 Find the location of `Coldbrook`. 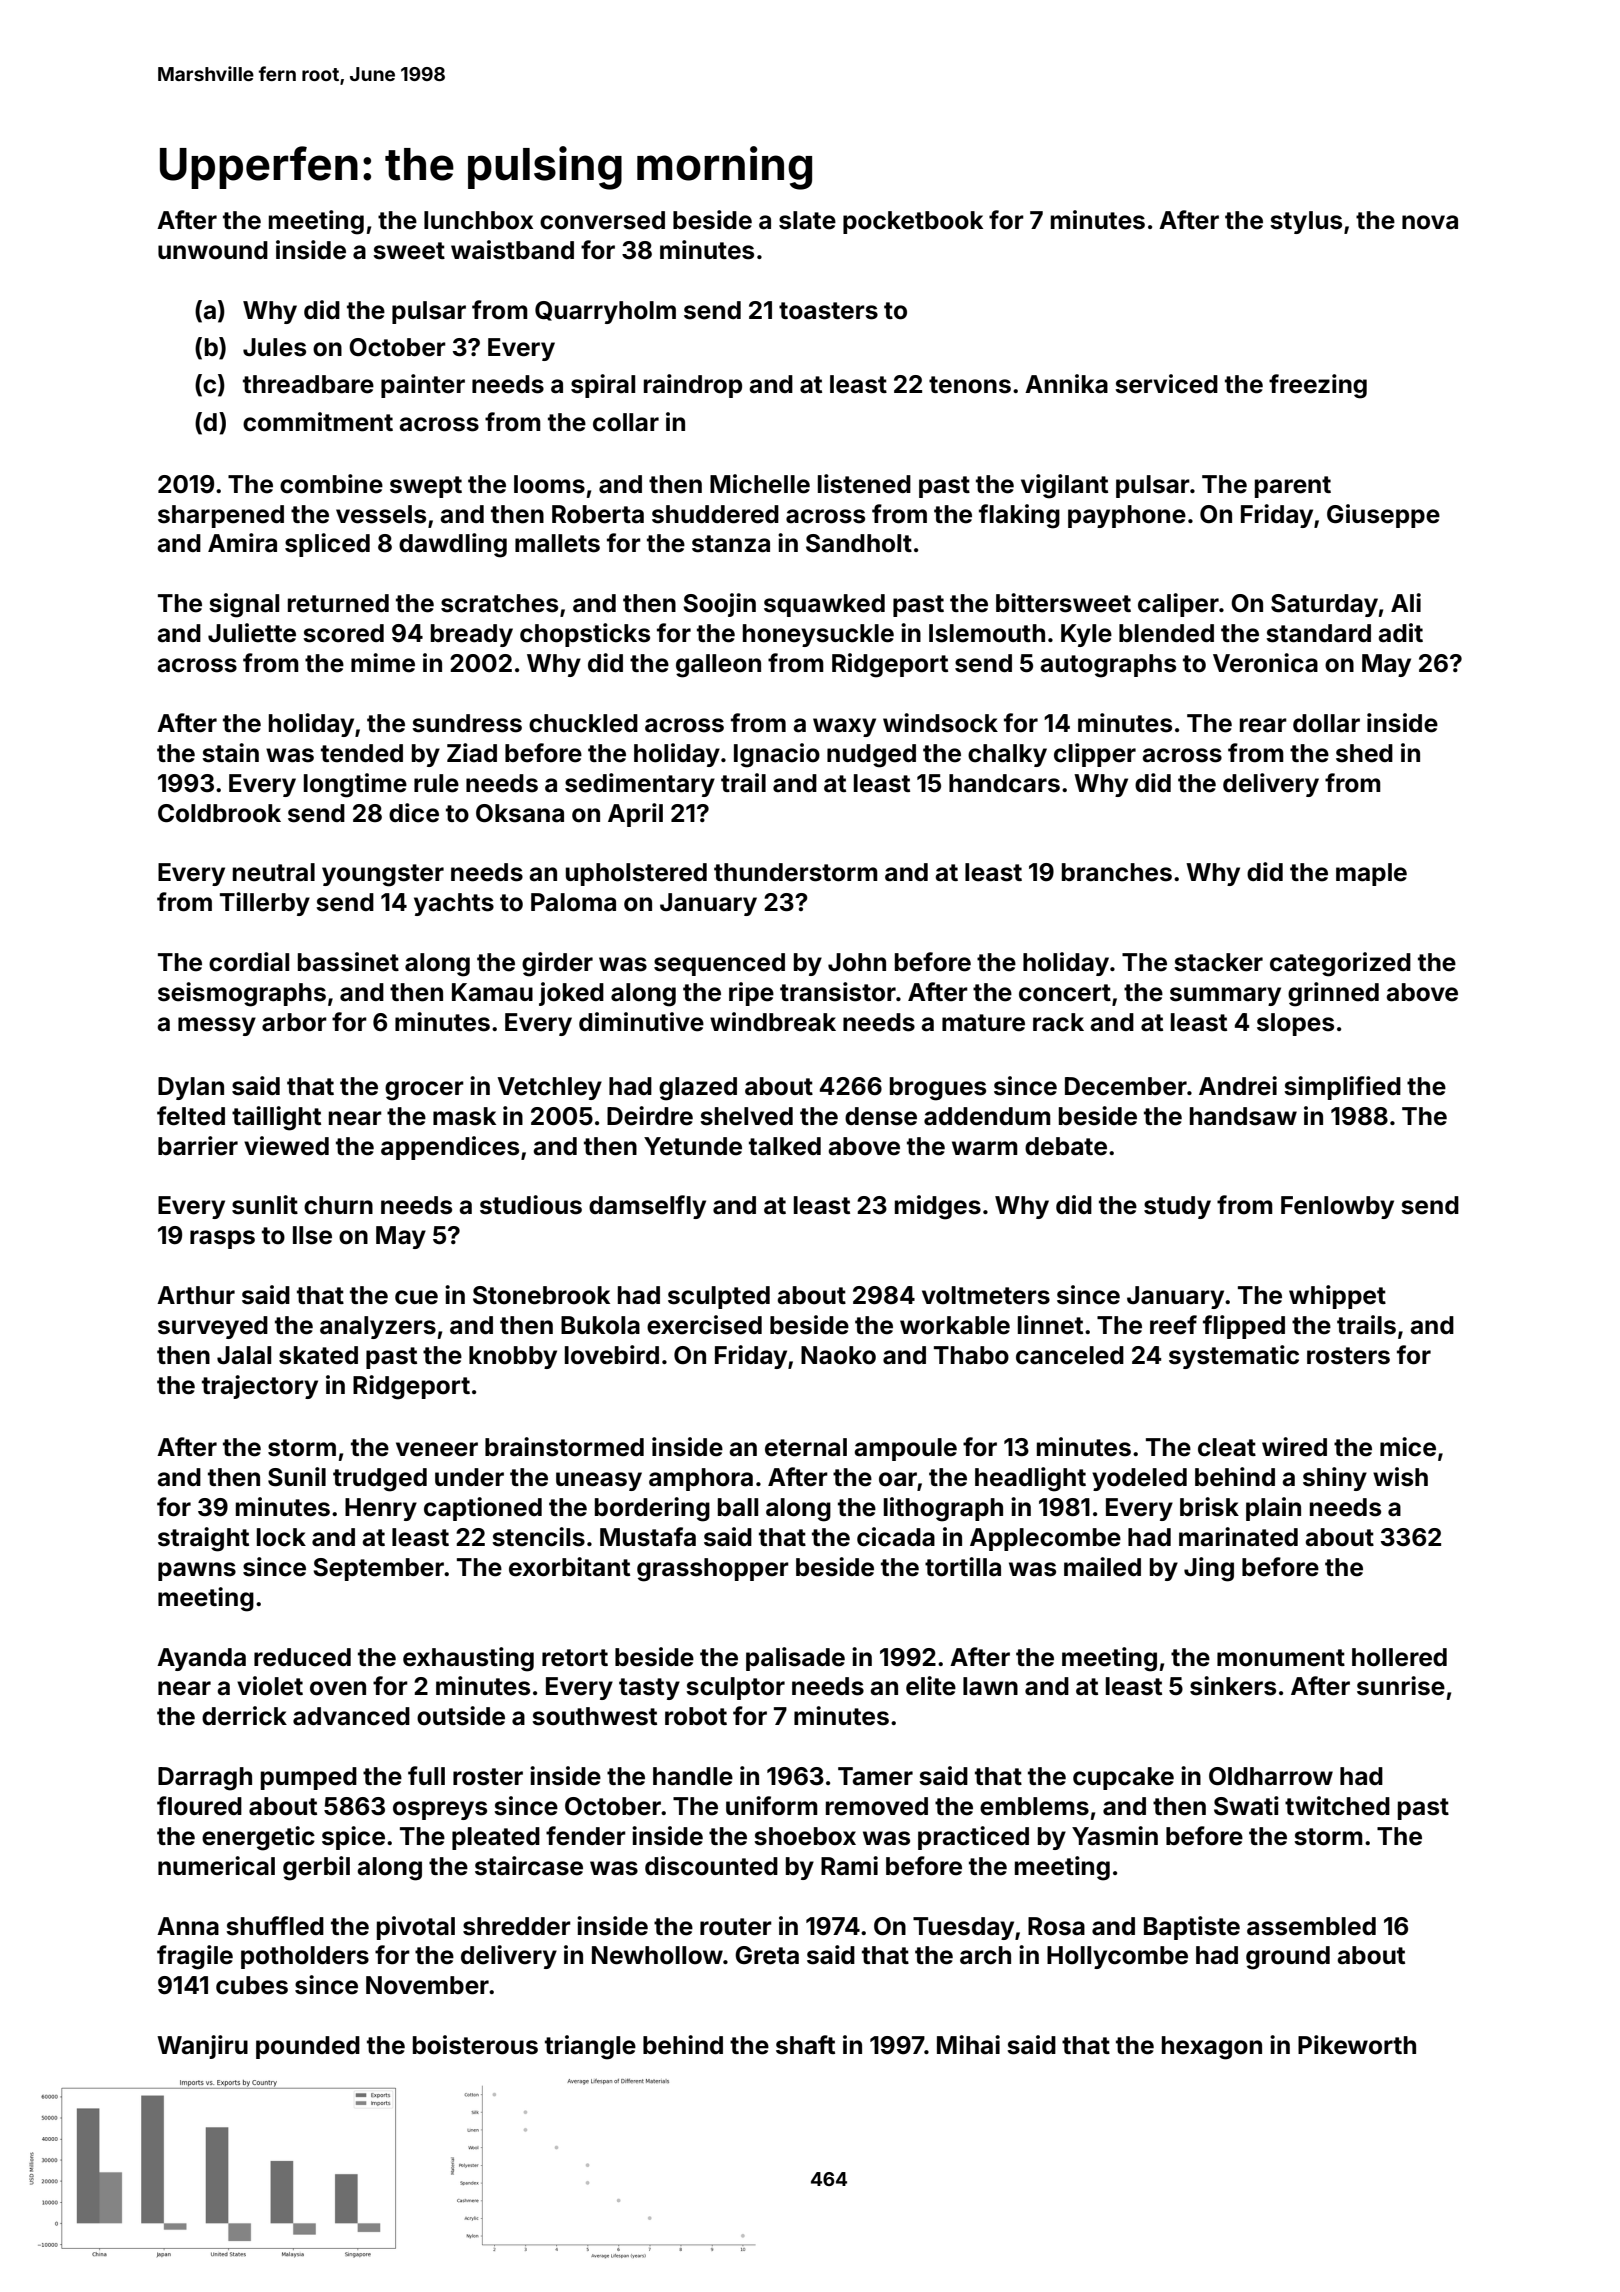

Coldbrook is located at coordinates (219, 813).
